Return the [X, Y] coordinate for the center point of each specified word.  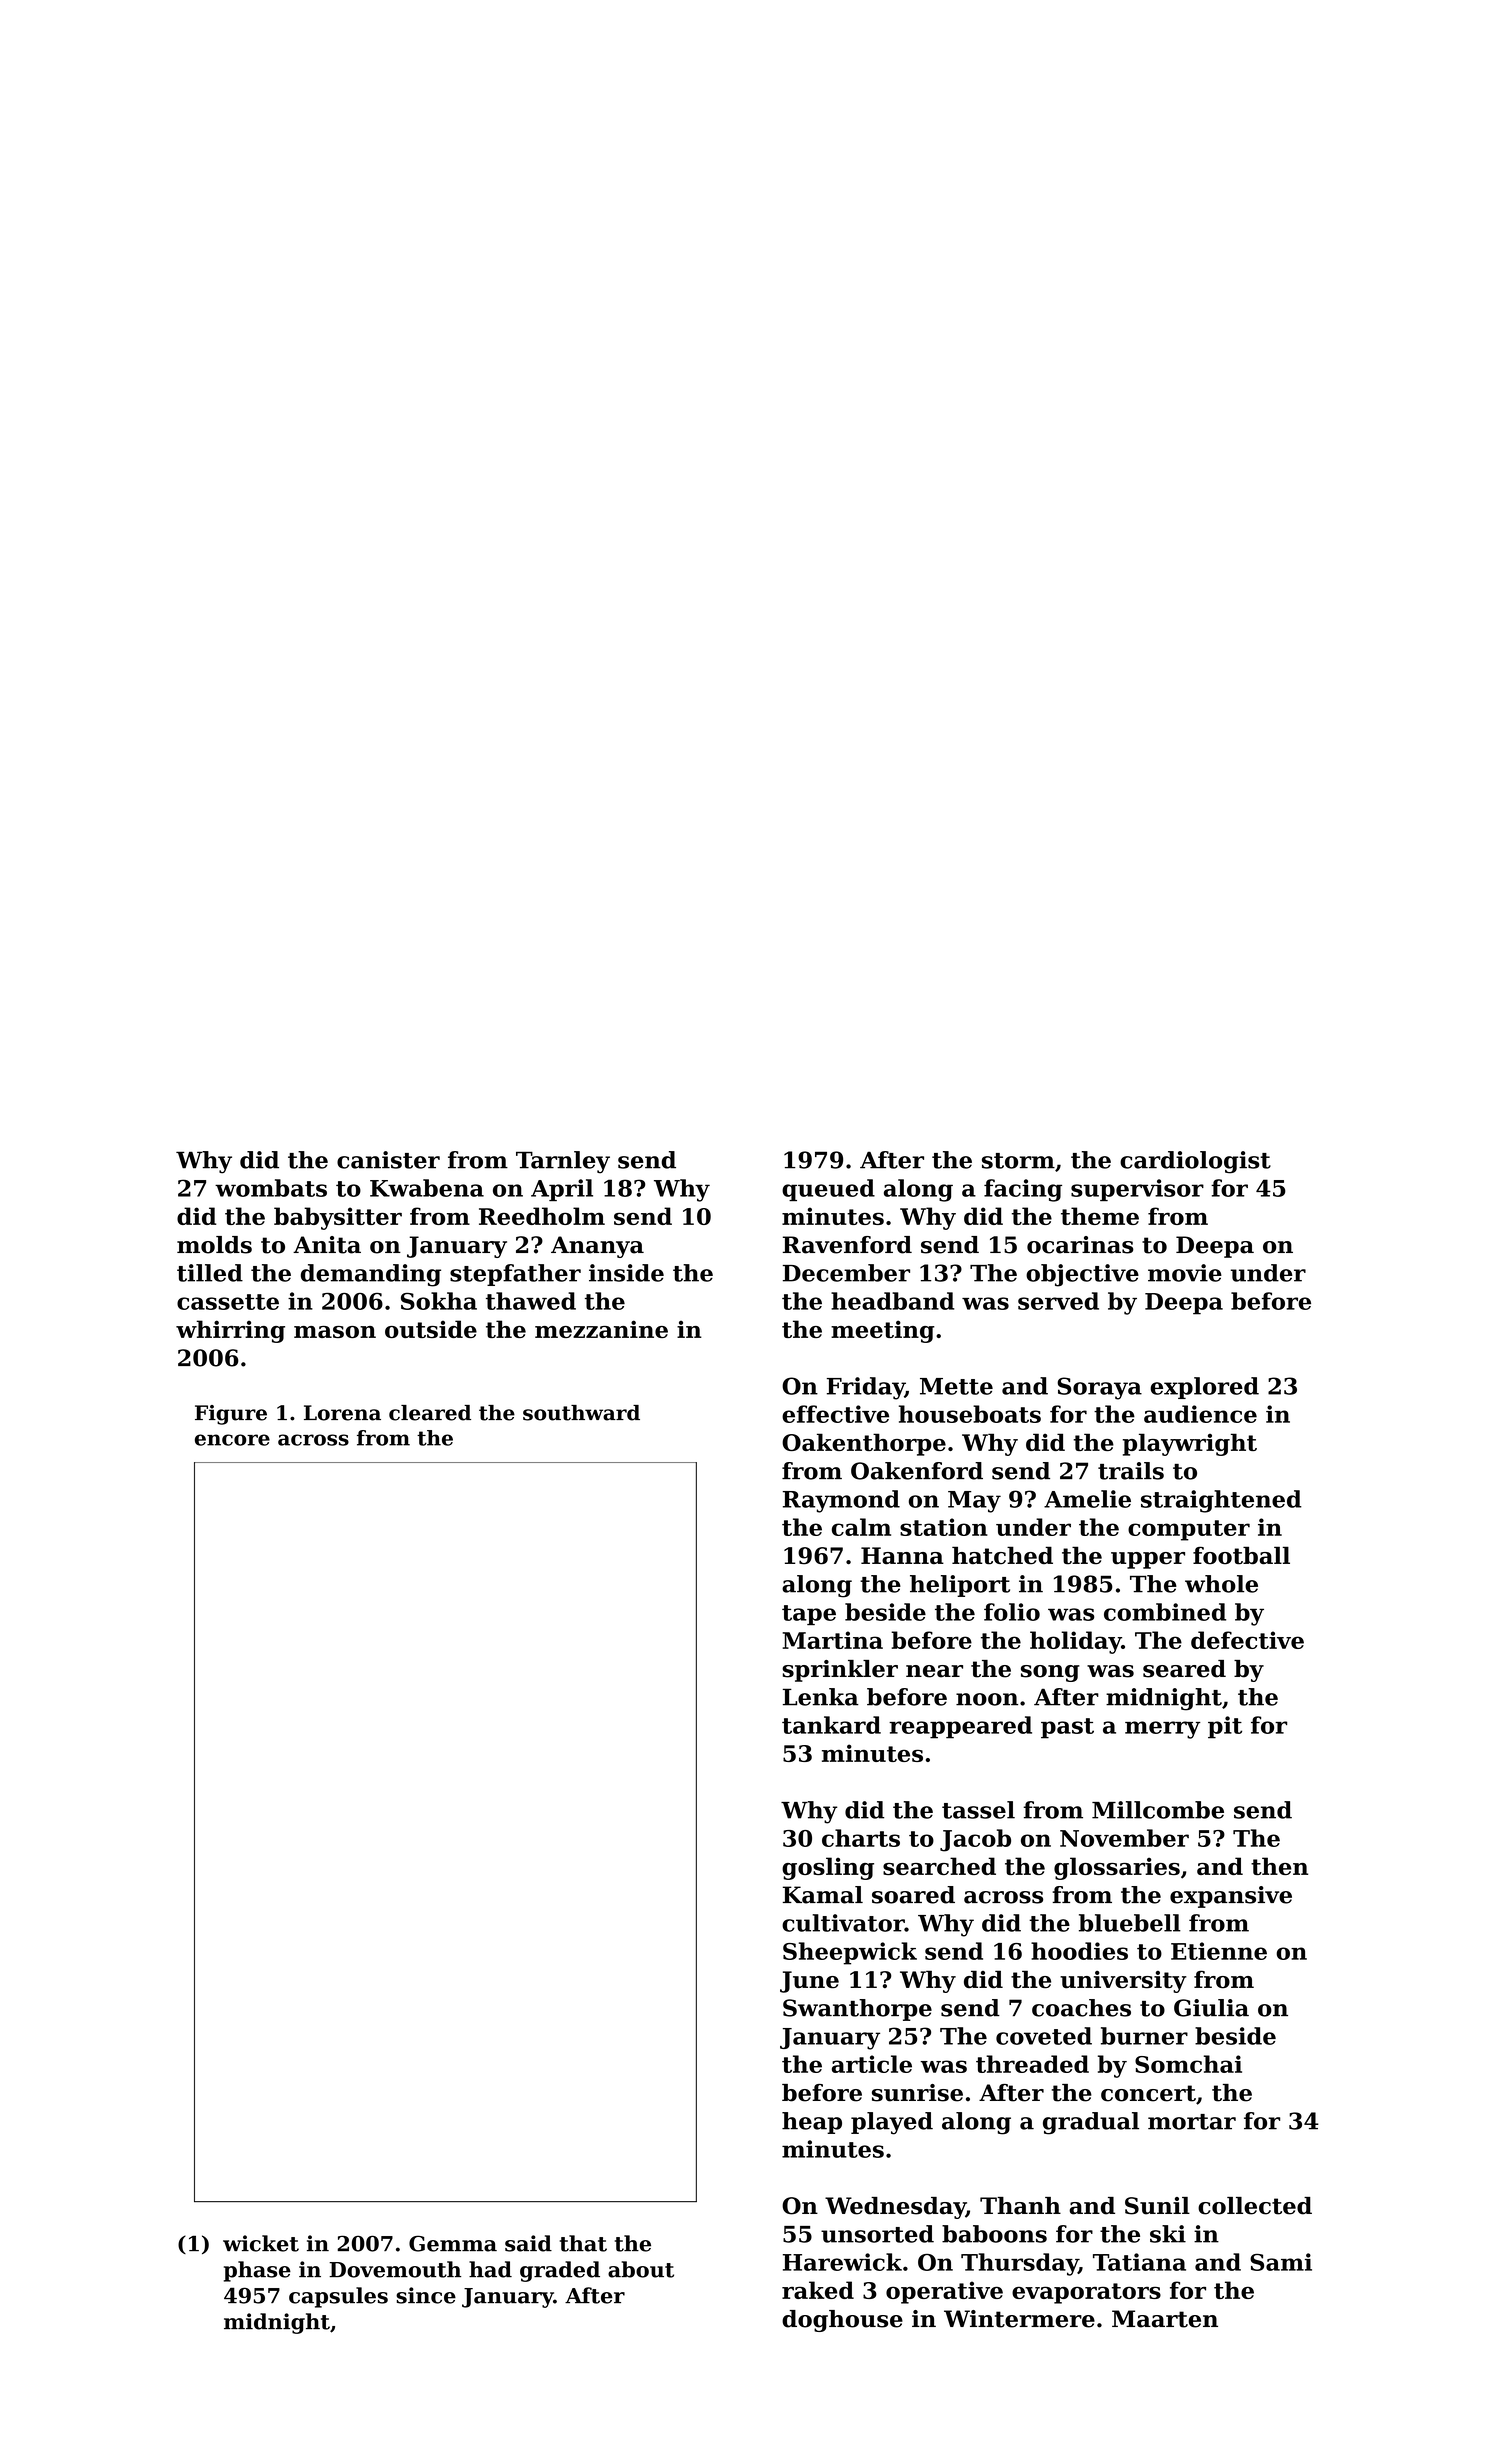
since [426, 2295]
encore [232, 1440]
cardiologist [1195, 1162]
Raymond [841, 1501]
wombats [271, 1188]
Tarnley [563, 1162]
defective [1247, 1640]
